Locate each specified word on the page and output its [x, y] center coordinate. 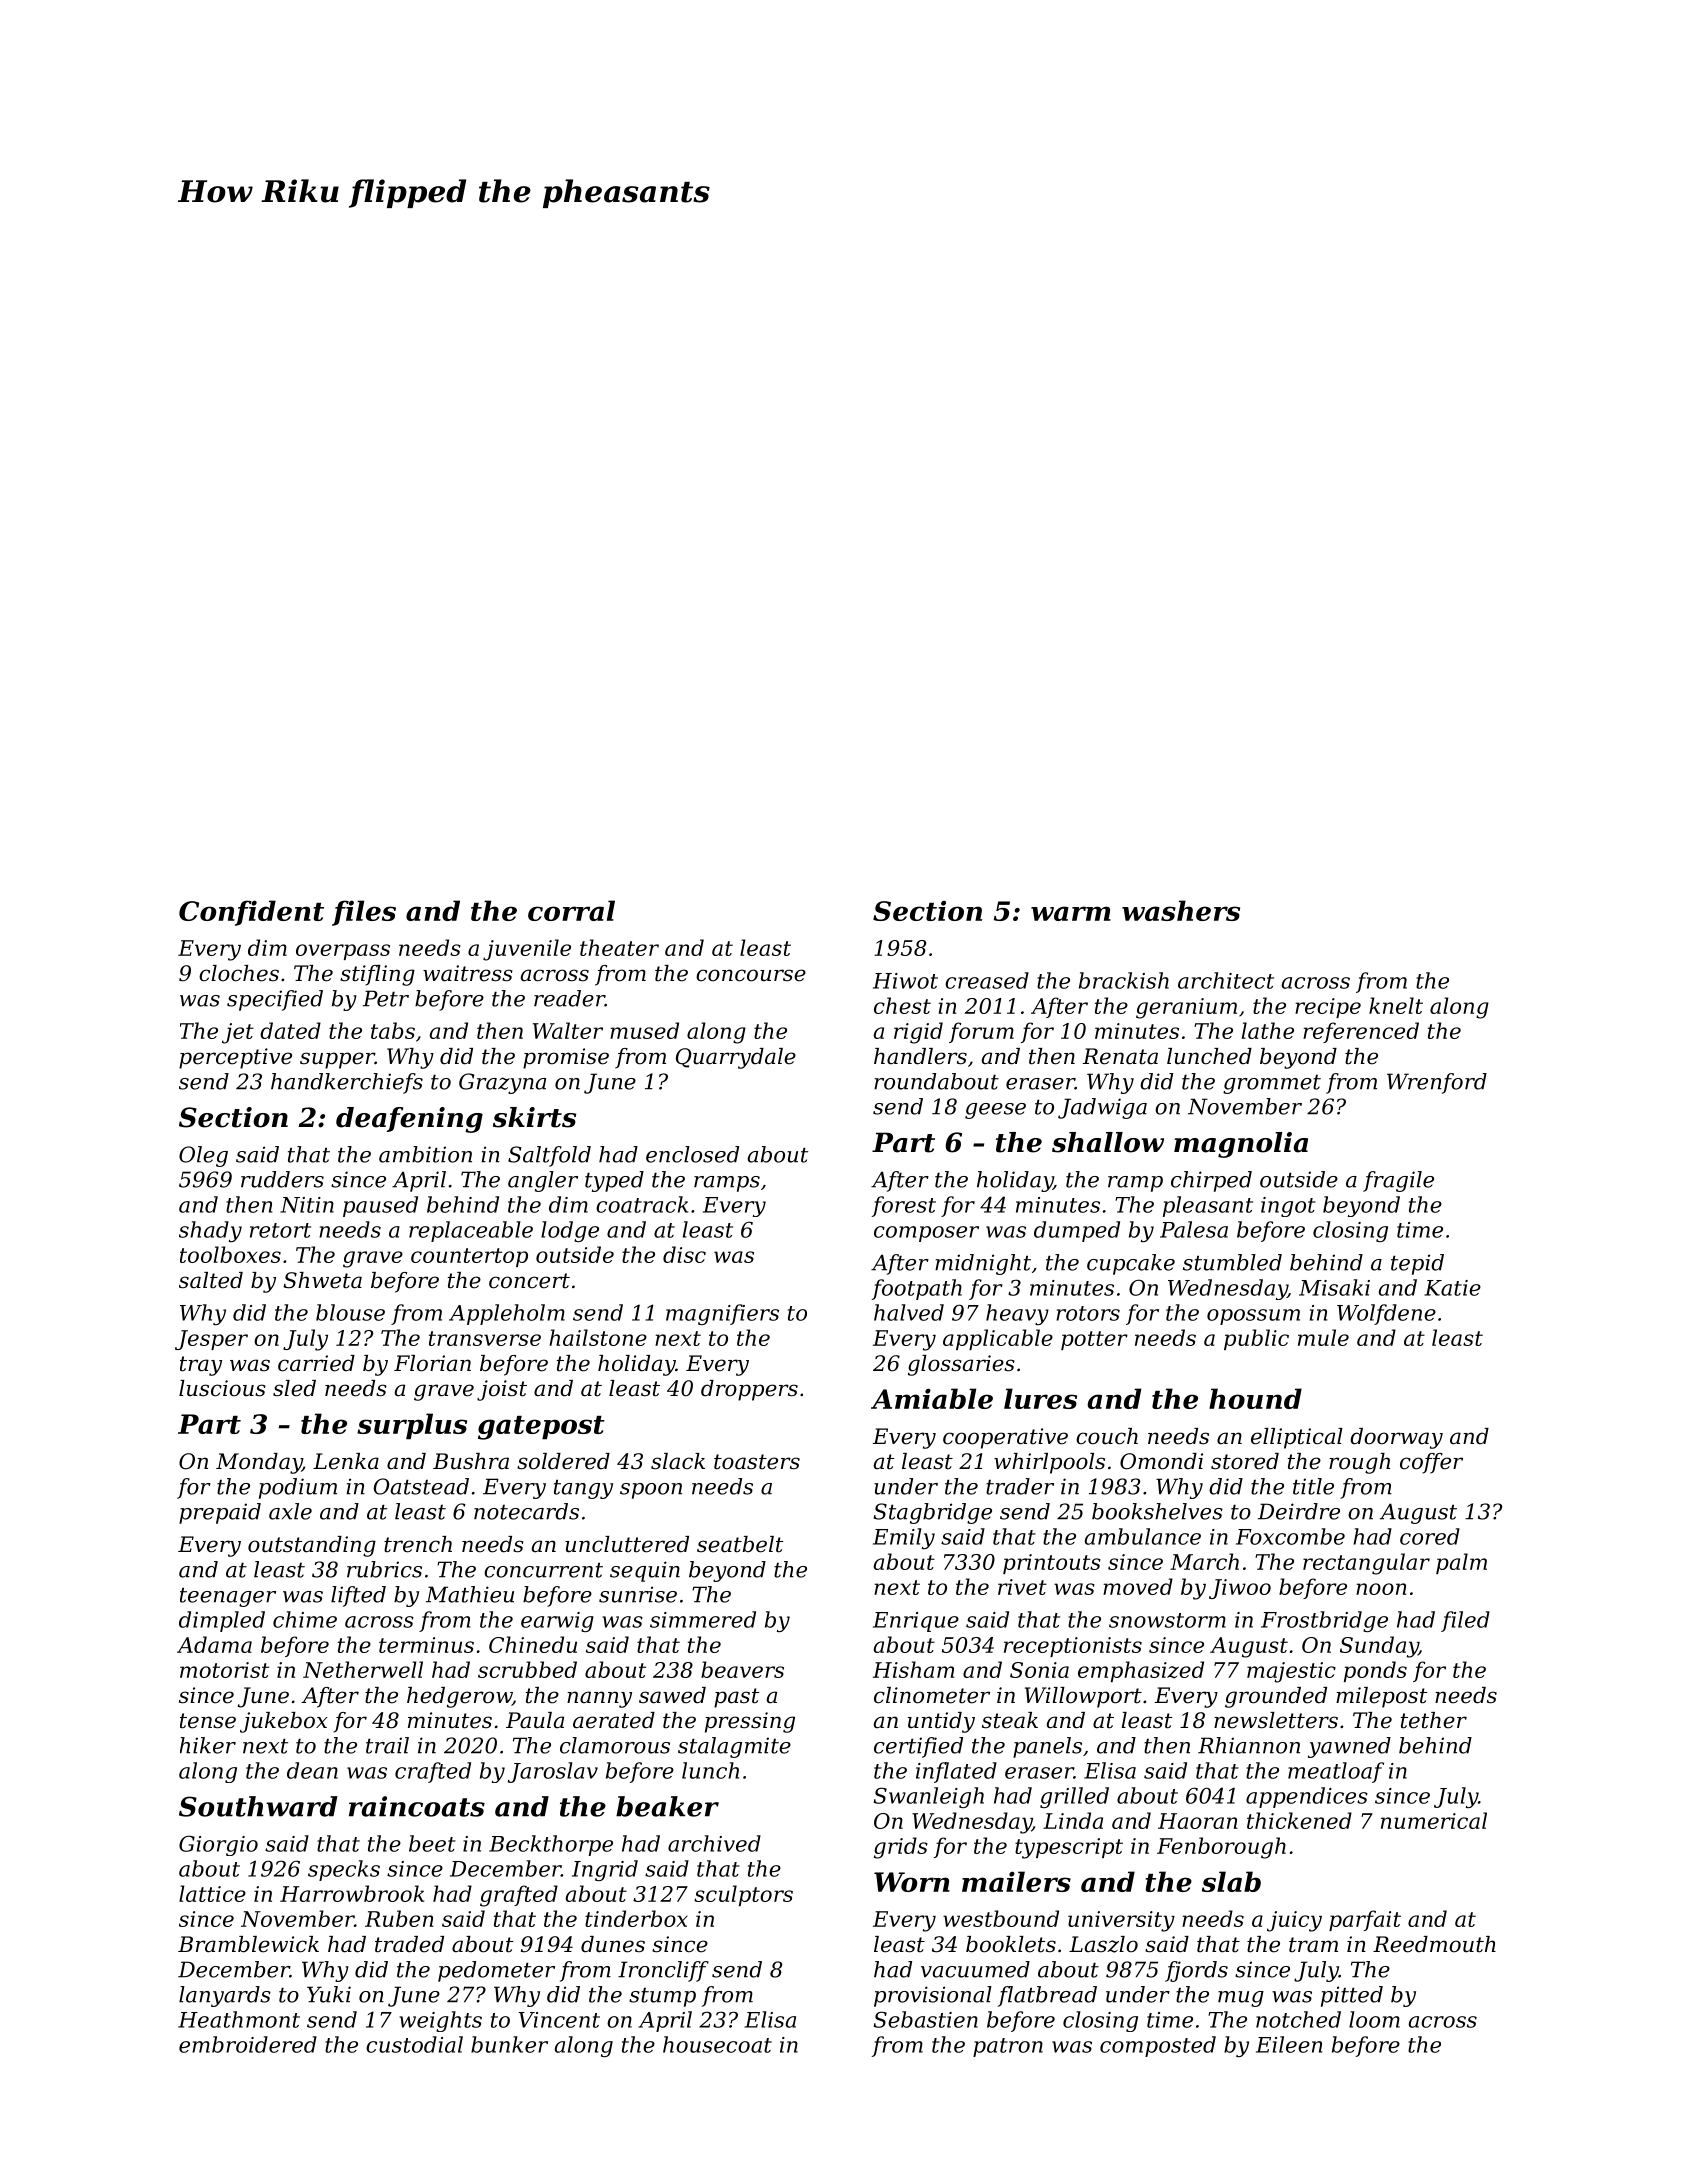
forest [904, 1206]
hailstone [598, 1337]
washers [1181, 910]
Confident [251, 913]
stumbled [1232, 1262]
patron [1008, 2047]
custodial [414, 2044]
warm [1071, 913]
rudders [282, 1179]
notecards [526, 1511]
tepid [1417, 1264]
